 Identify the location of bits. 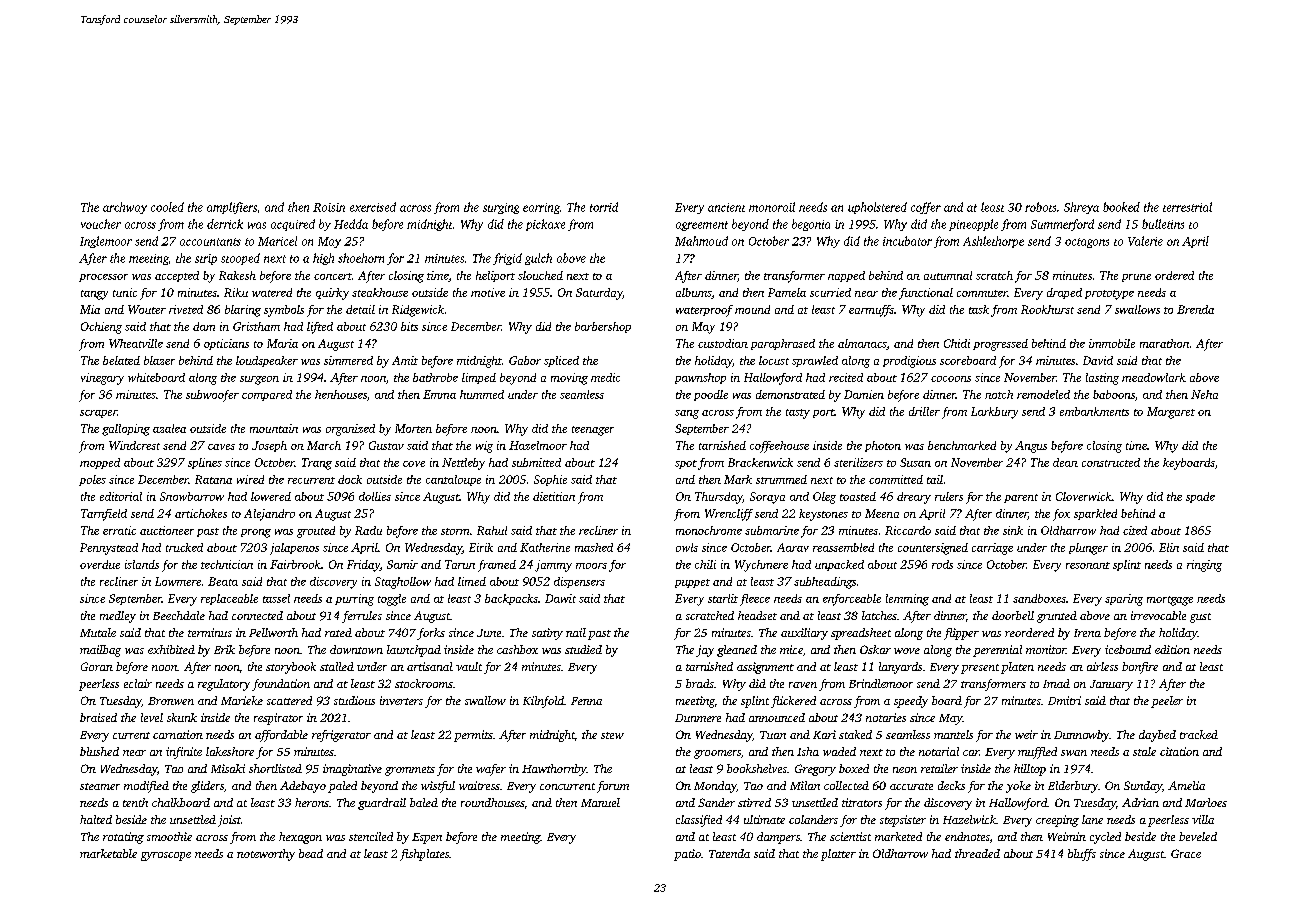
(409, 326).
